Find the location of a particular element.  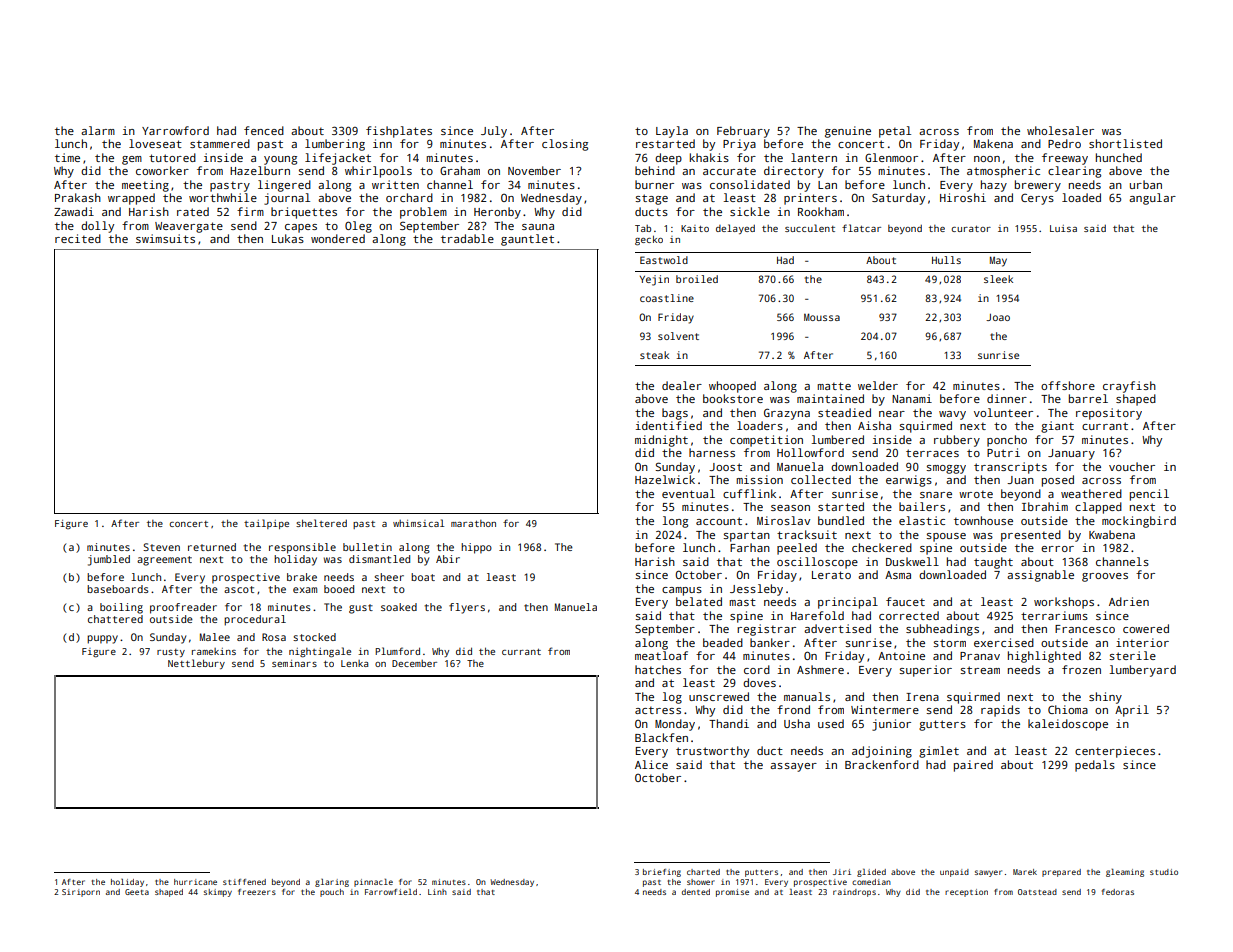

gem is located at coordinates (132, 160).
